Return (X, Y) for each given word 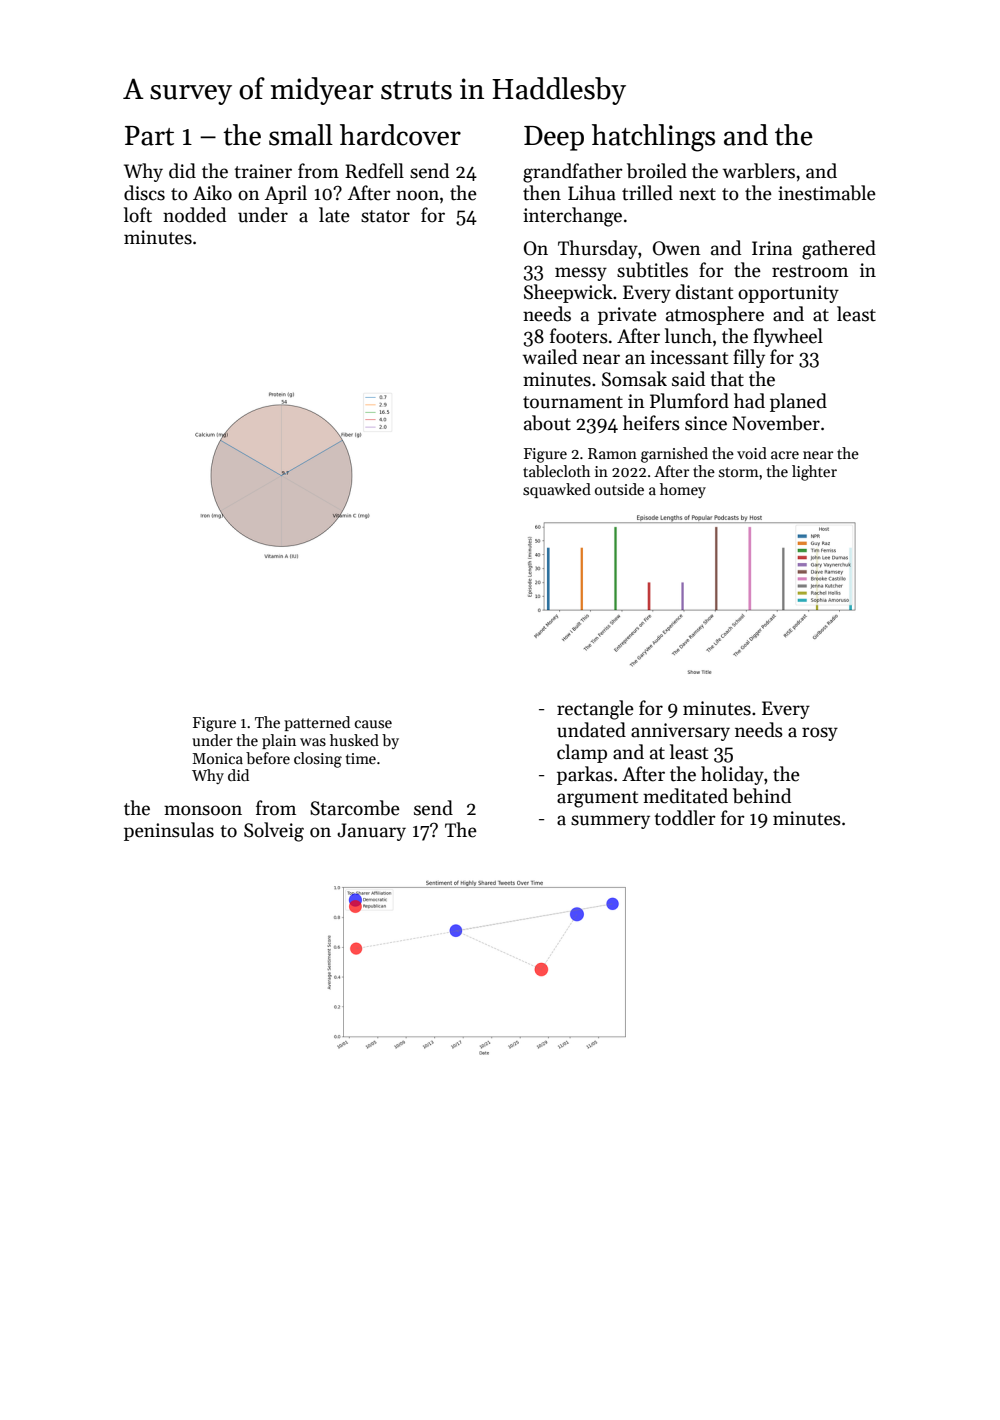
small (301, 135)
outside (619, 489)
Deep (554, 138)
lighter (814, 473)
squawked (557, 490)
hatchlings (653, 138)
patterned (317, 723)
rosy (820, 734)
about (547, 423)
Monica (217, 758)
